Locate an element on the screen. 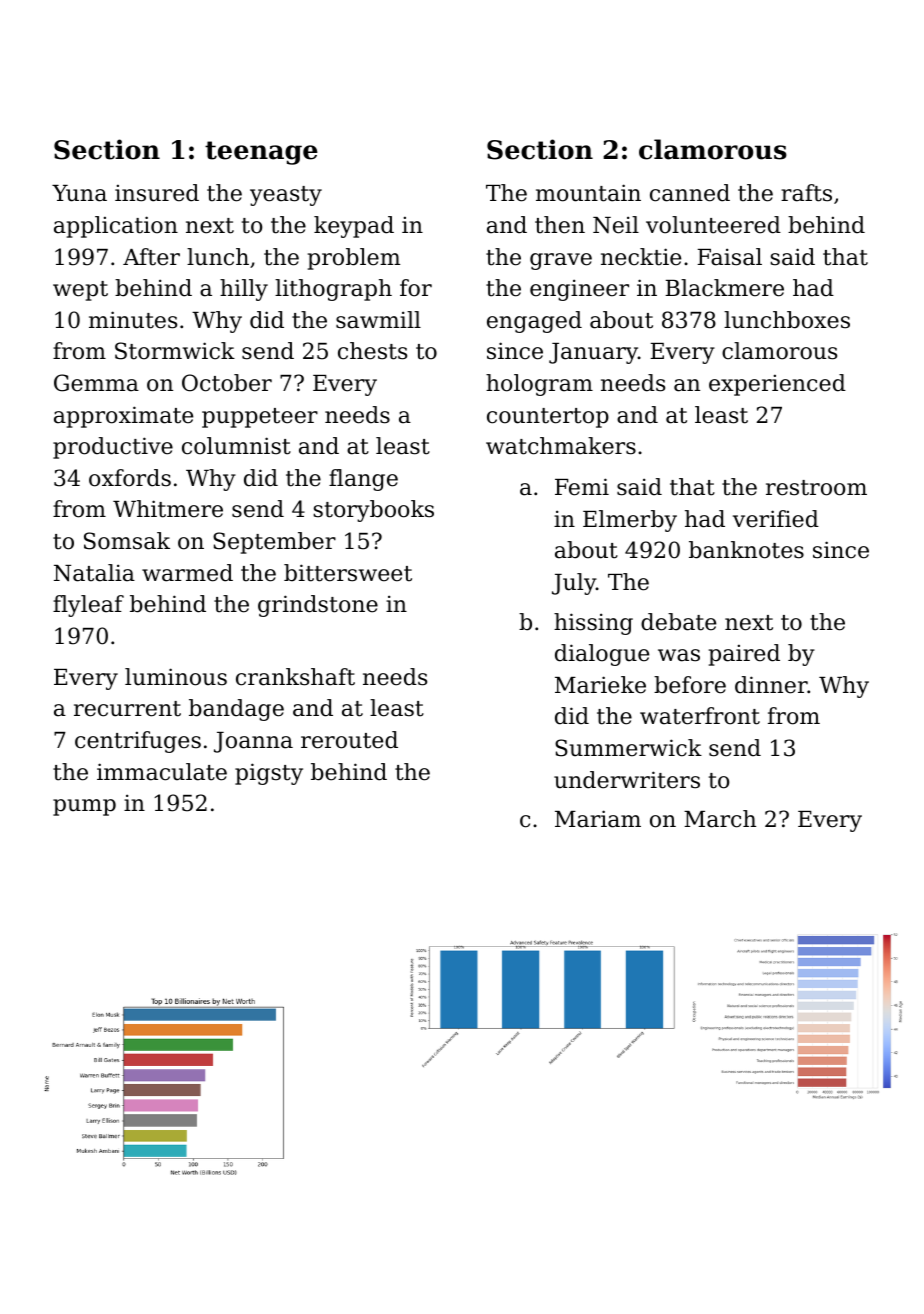 Image resolution: width=924 pixels, height=1314 pixels. flange is located at coordinates (363, 480).
